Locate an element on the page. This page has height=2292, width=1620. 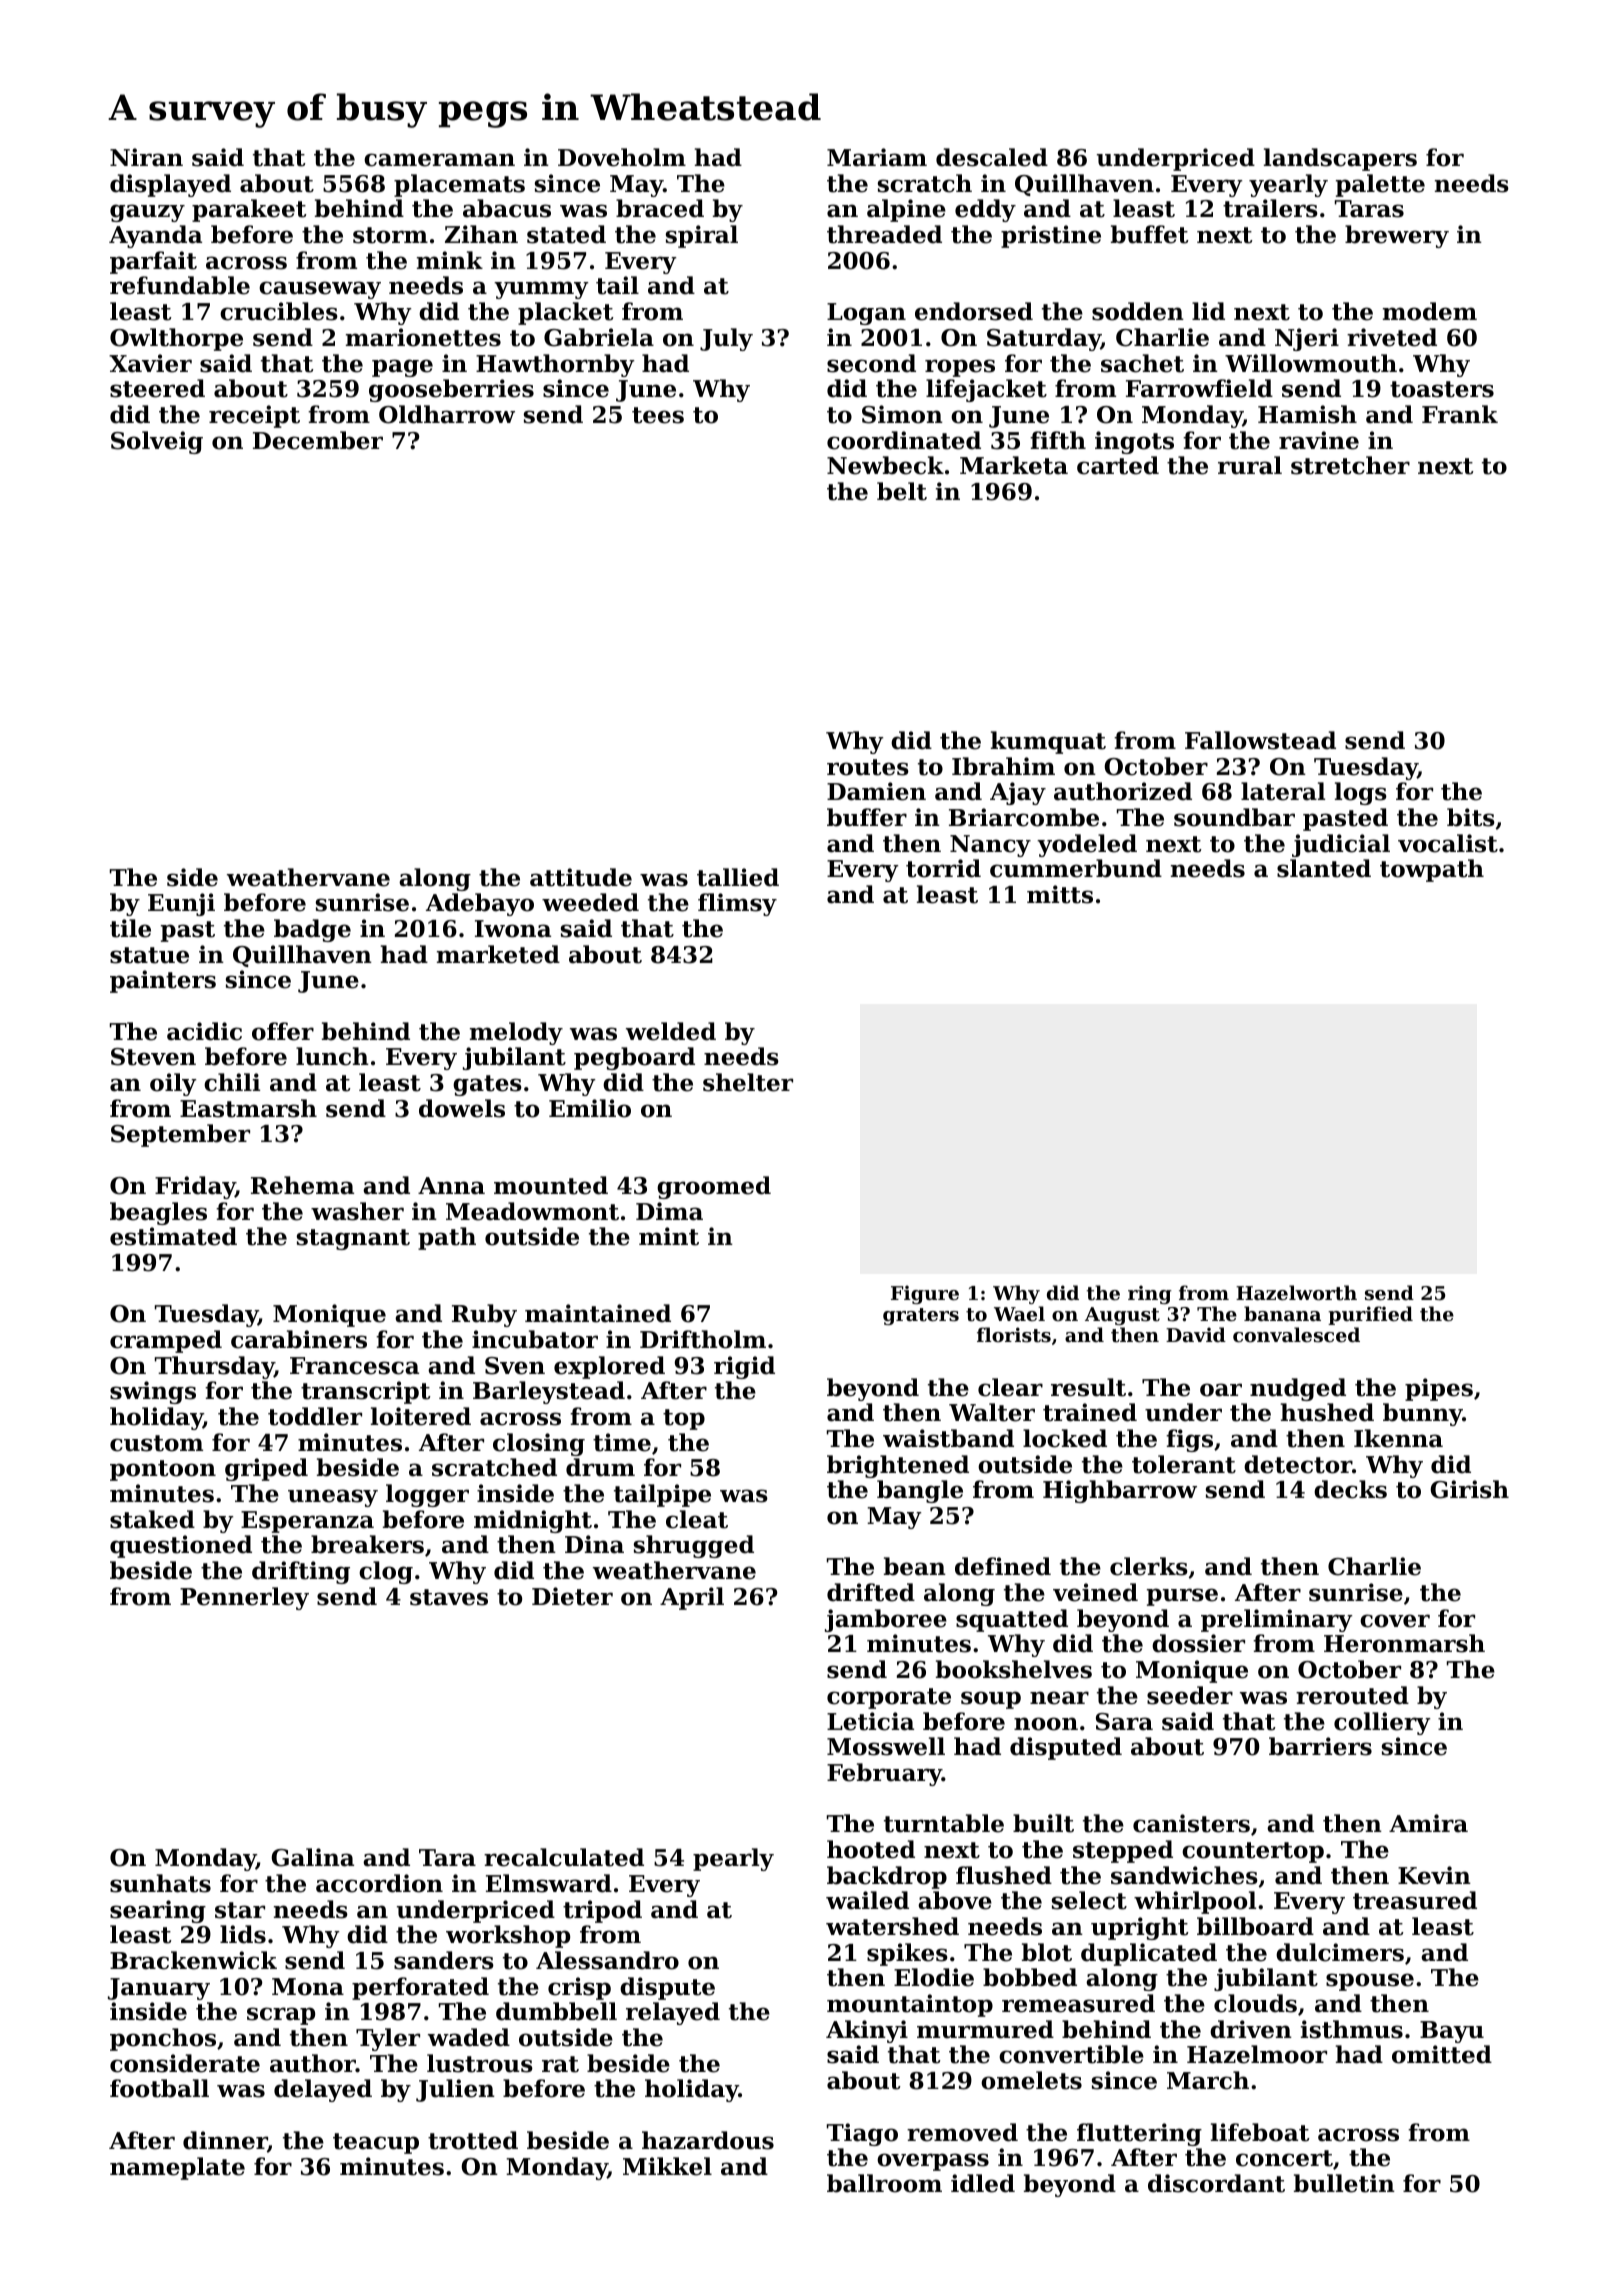
descaled is located at coordinates (992, 157).
